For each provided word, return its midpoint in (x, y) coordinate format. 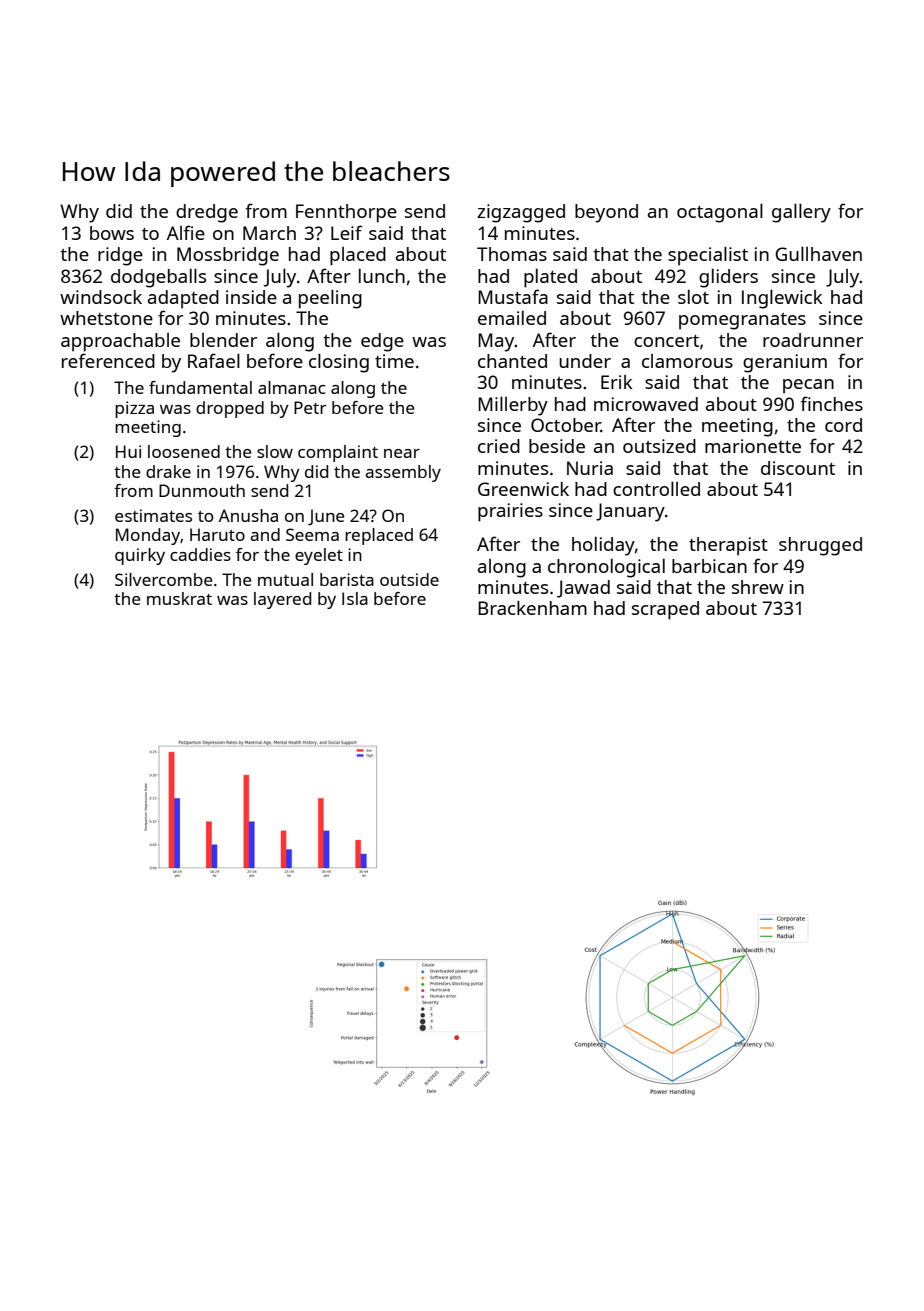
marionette (753, 446)
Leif (346, 232)
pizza (134, 409)
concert (666, 341)
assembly (403, 473)
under (585, 361)
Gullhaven (818, 253)
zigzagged (521, 213)
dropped (230, 409)
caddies (200, 554)
